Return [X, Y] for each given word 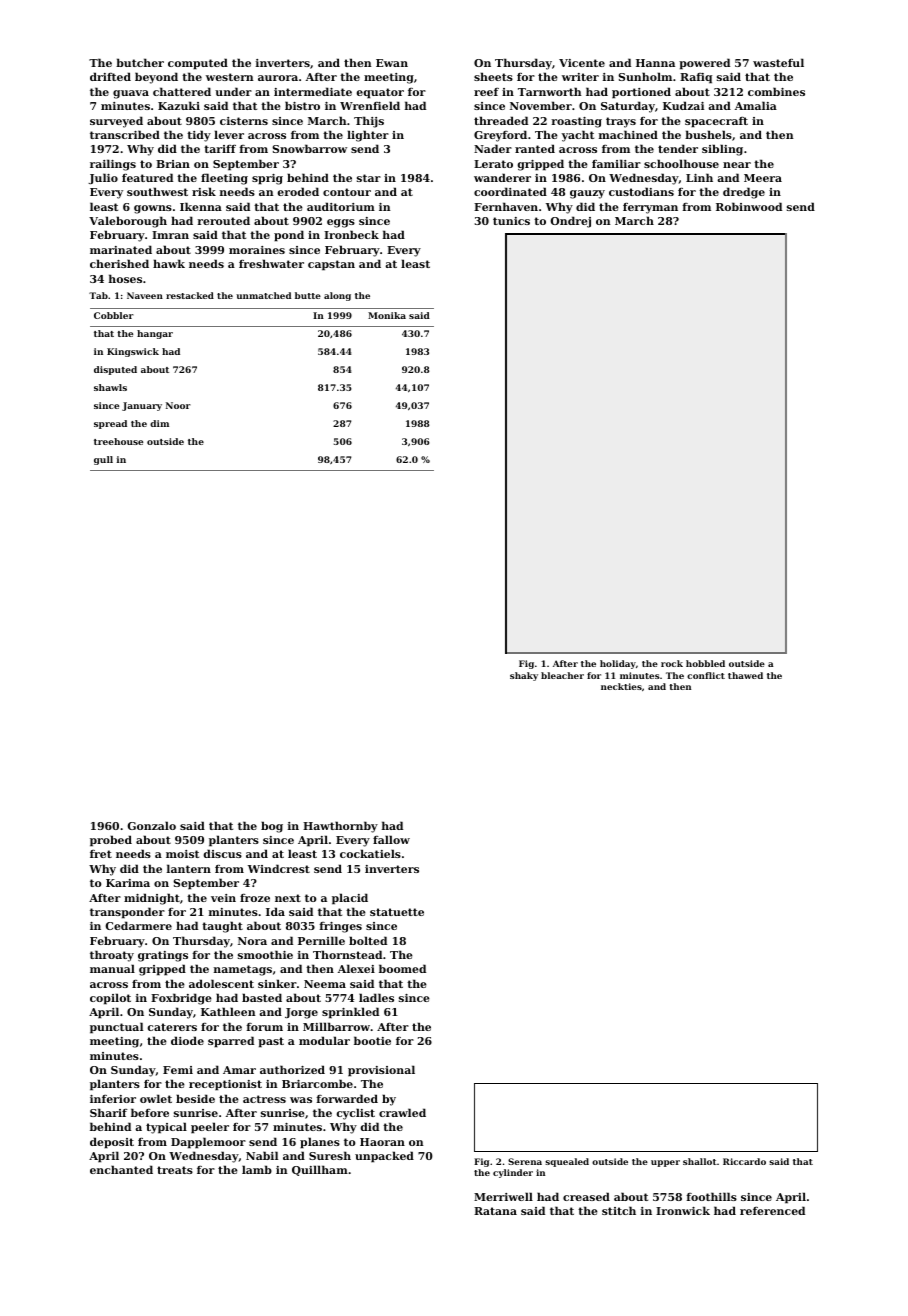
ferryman [650, 208]
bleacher [562, 675]
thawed [745, 675]
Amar [239, 1070]
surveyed [116, 122]
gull [103, 460]
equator [380, 93]
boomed [402, 968]
